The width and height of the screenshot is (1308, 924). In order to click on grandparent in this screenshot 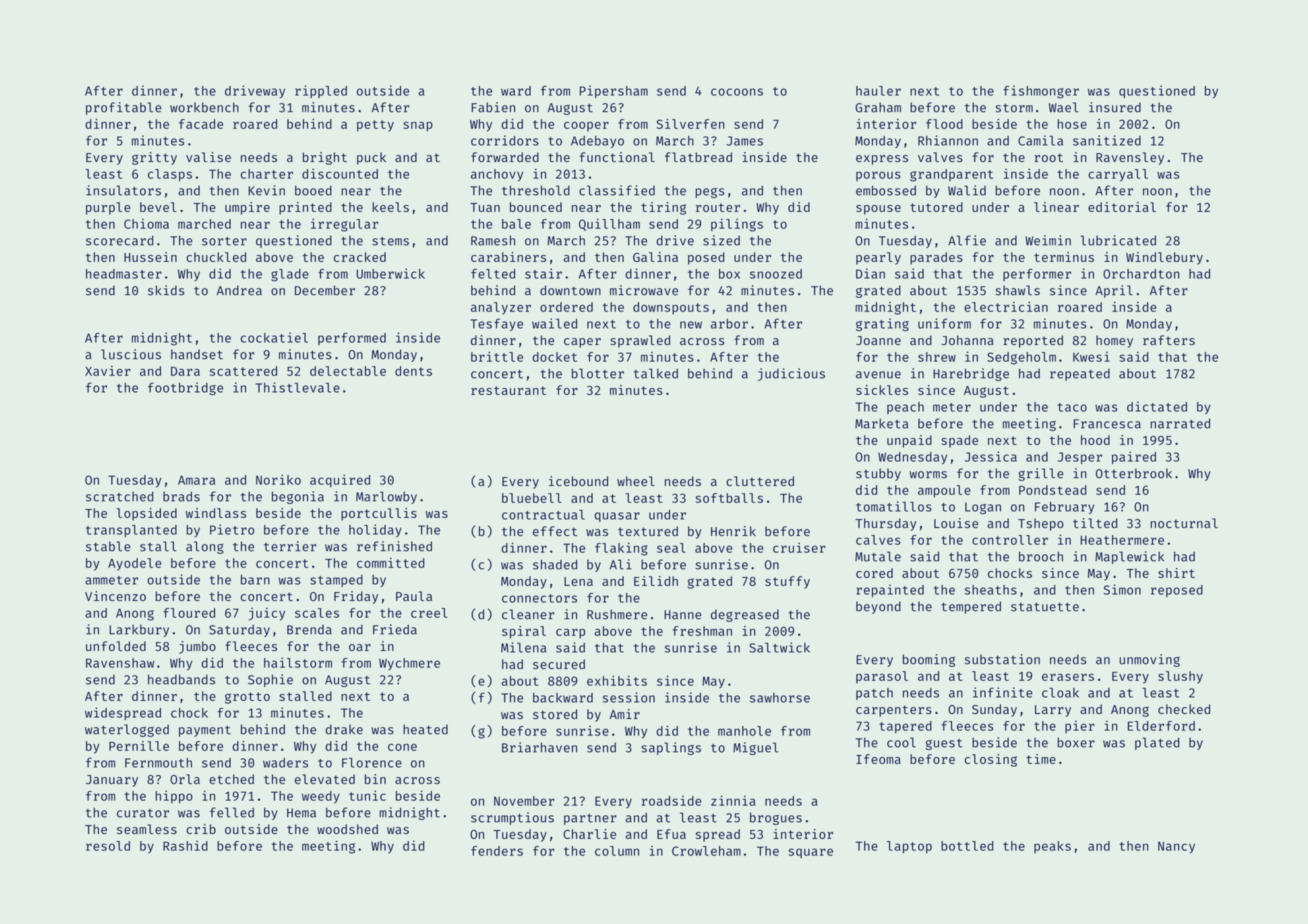, I will do `click(951, 175)`.
